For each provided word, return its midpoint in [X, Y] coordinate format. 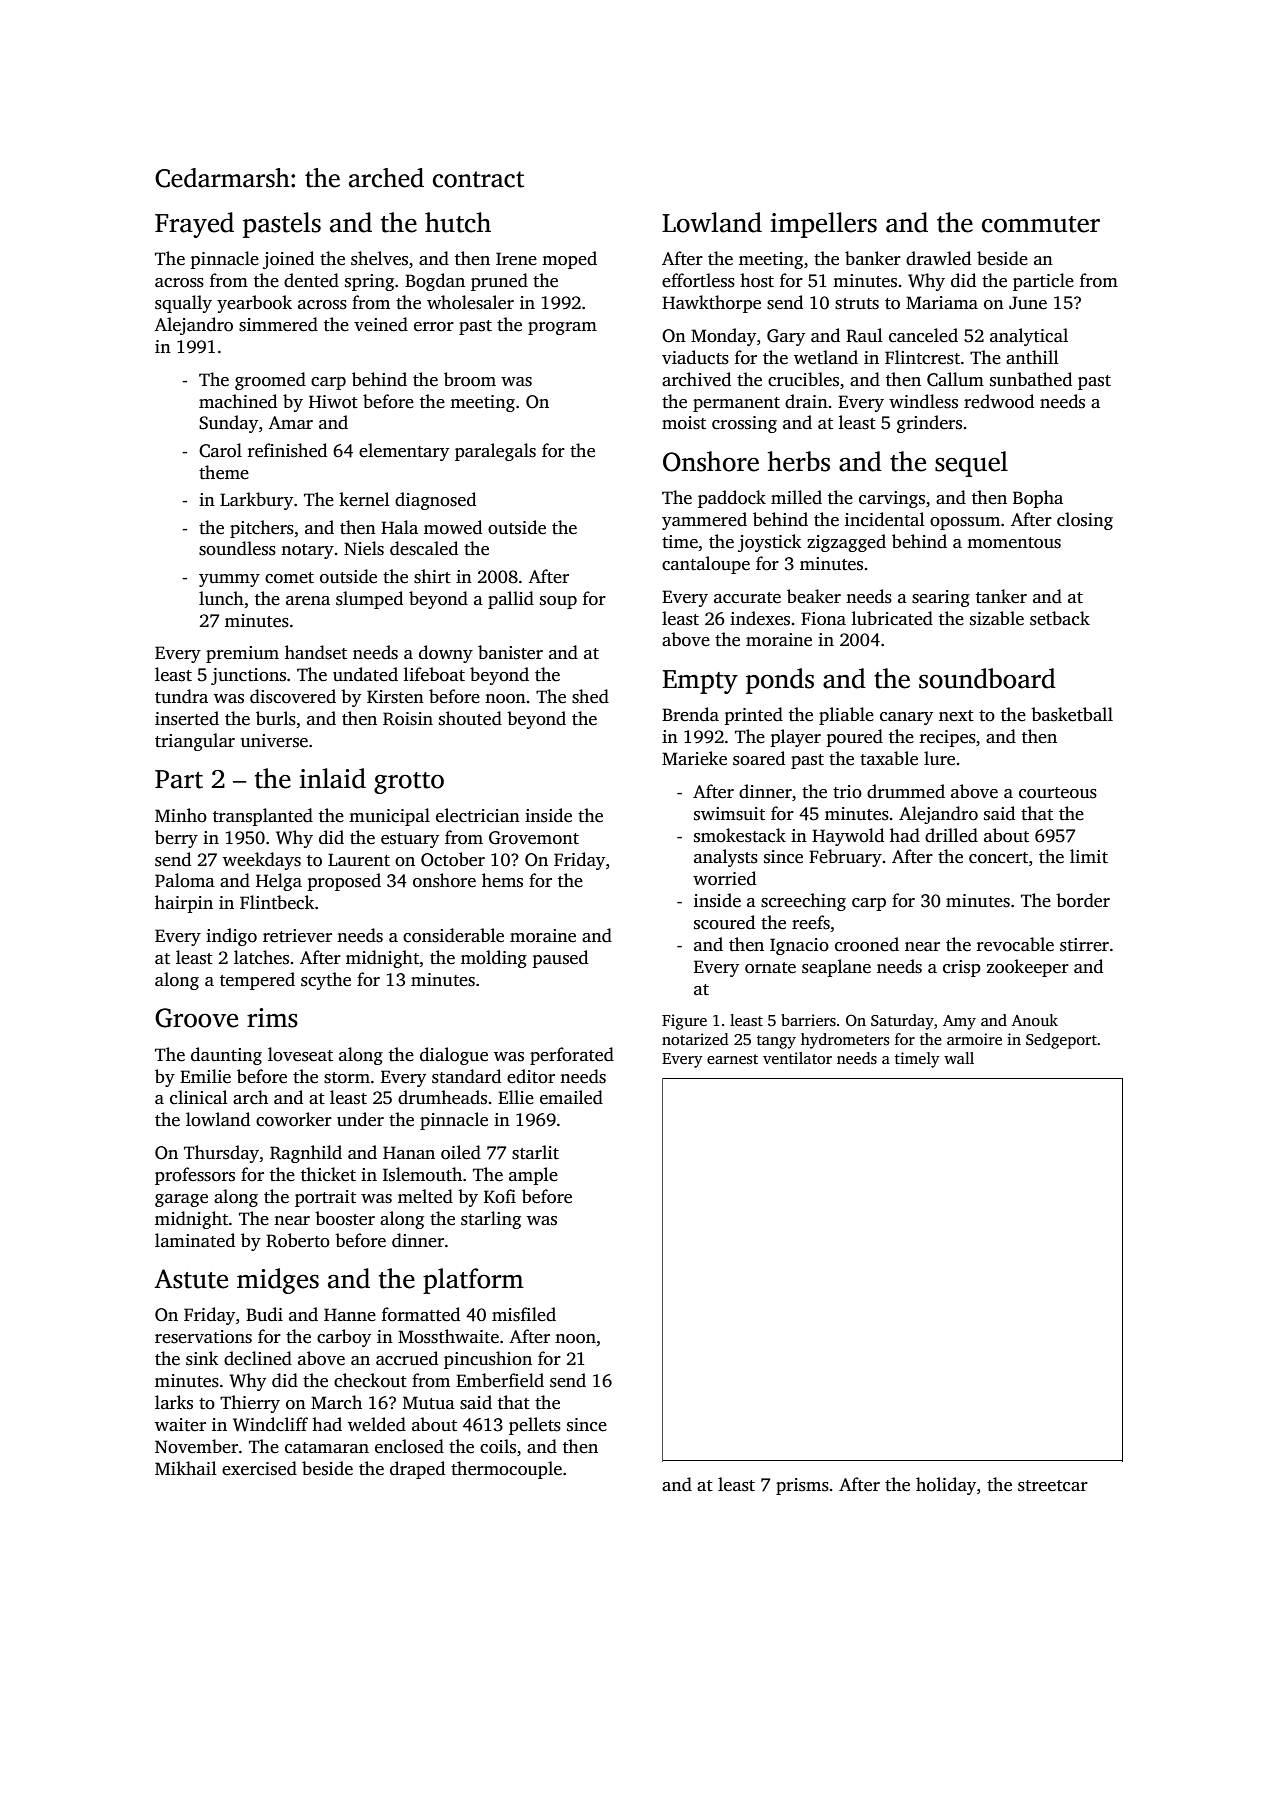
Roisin [408, 719]
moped [569, 260]
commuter [1041, 224]
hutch [458, 222]
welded [377, 1424]
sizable [997, 618]
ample [533, 1176]
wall [959, 1058]
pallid [511, 600]
